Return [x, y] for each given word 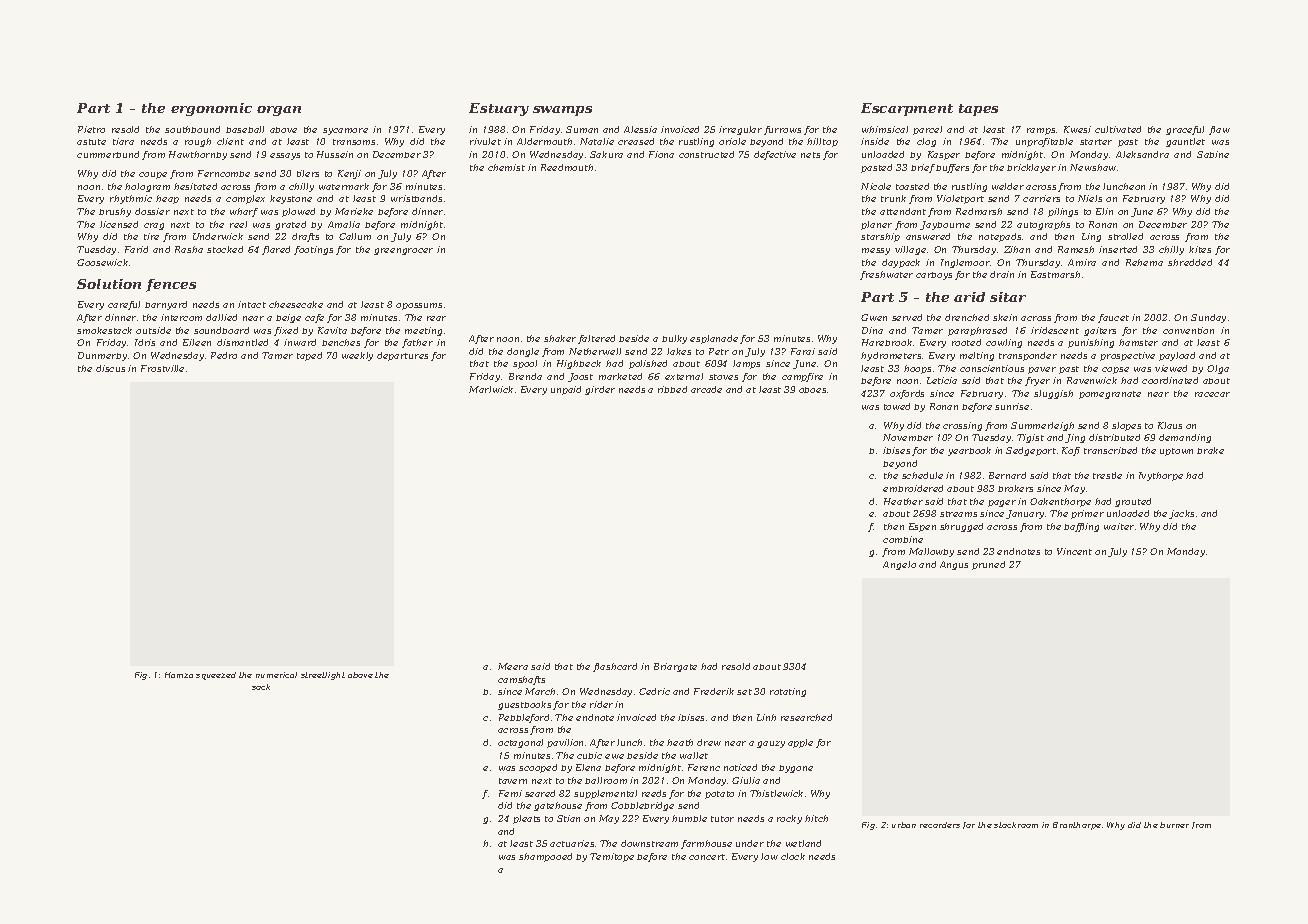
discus [110, 368]
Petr [719, 351]
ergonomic [211, 109]
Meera [513, 666]
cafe [314, 318]
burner [1174, 825]
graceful [1185, 130]
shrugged [961, 527]
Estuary [499, 109]
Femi [510, 793]
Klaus [1170, 425]
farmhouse [706, 844]
